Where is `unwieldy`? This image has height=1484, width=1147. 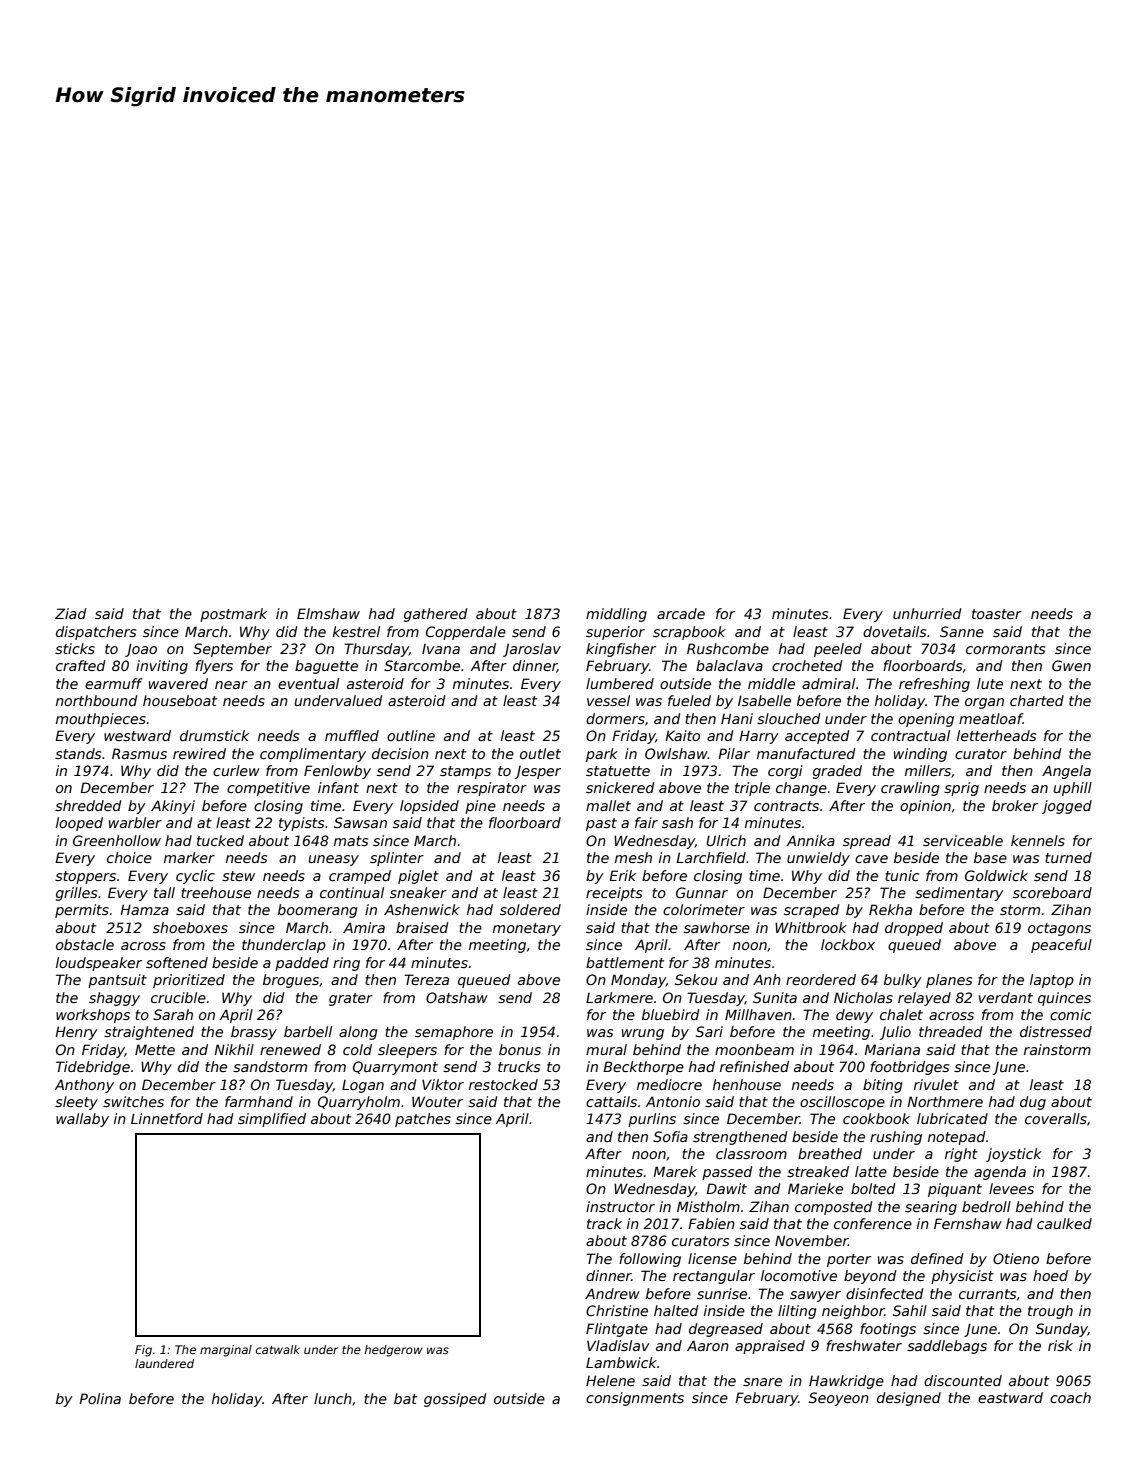
unwieldy is located at coordinates (818, 859).
